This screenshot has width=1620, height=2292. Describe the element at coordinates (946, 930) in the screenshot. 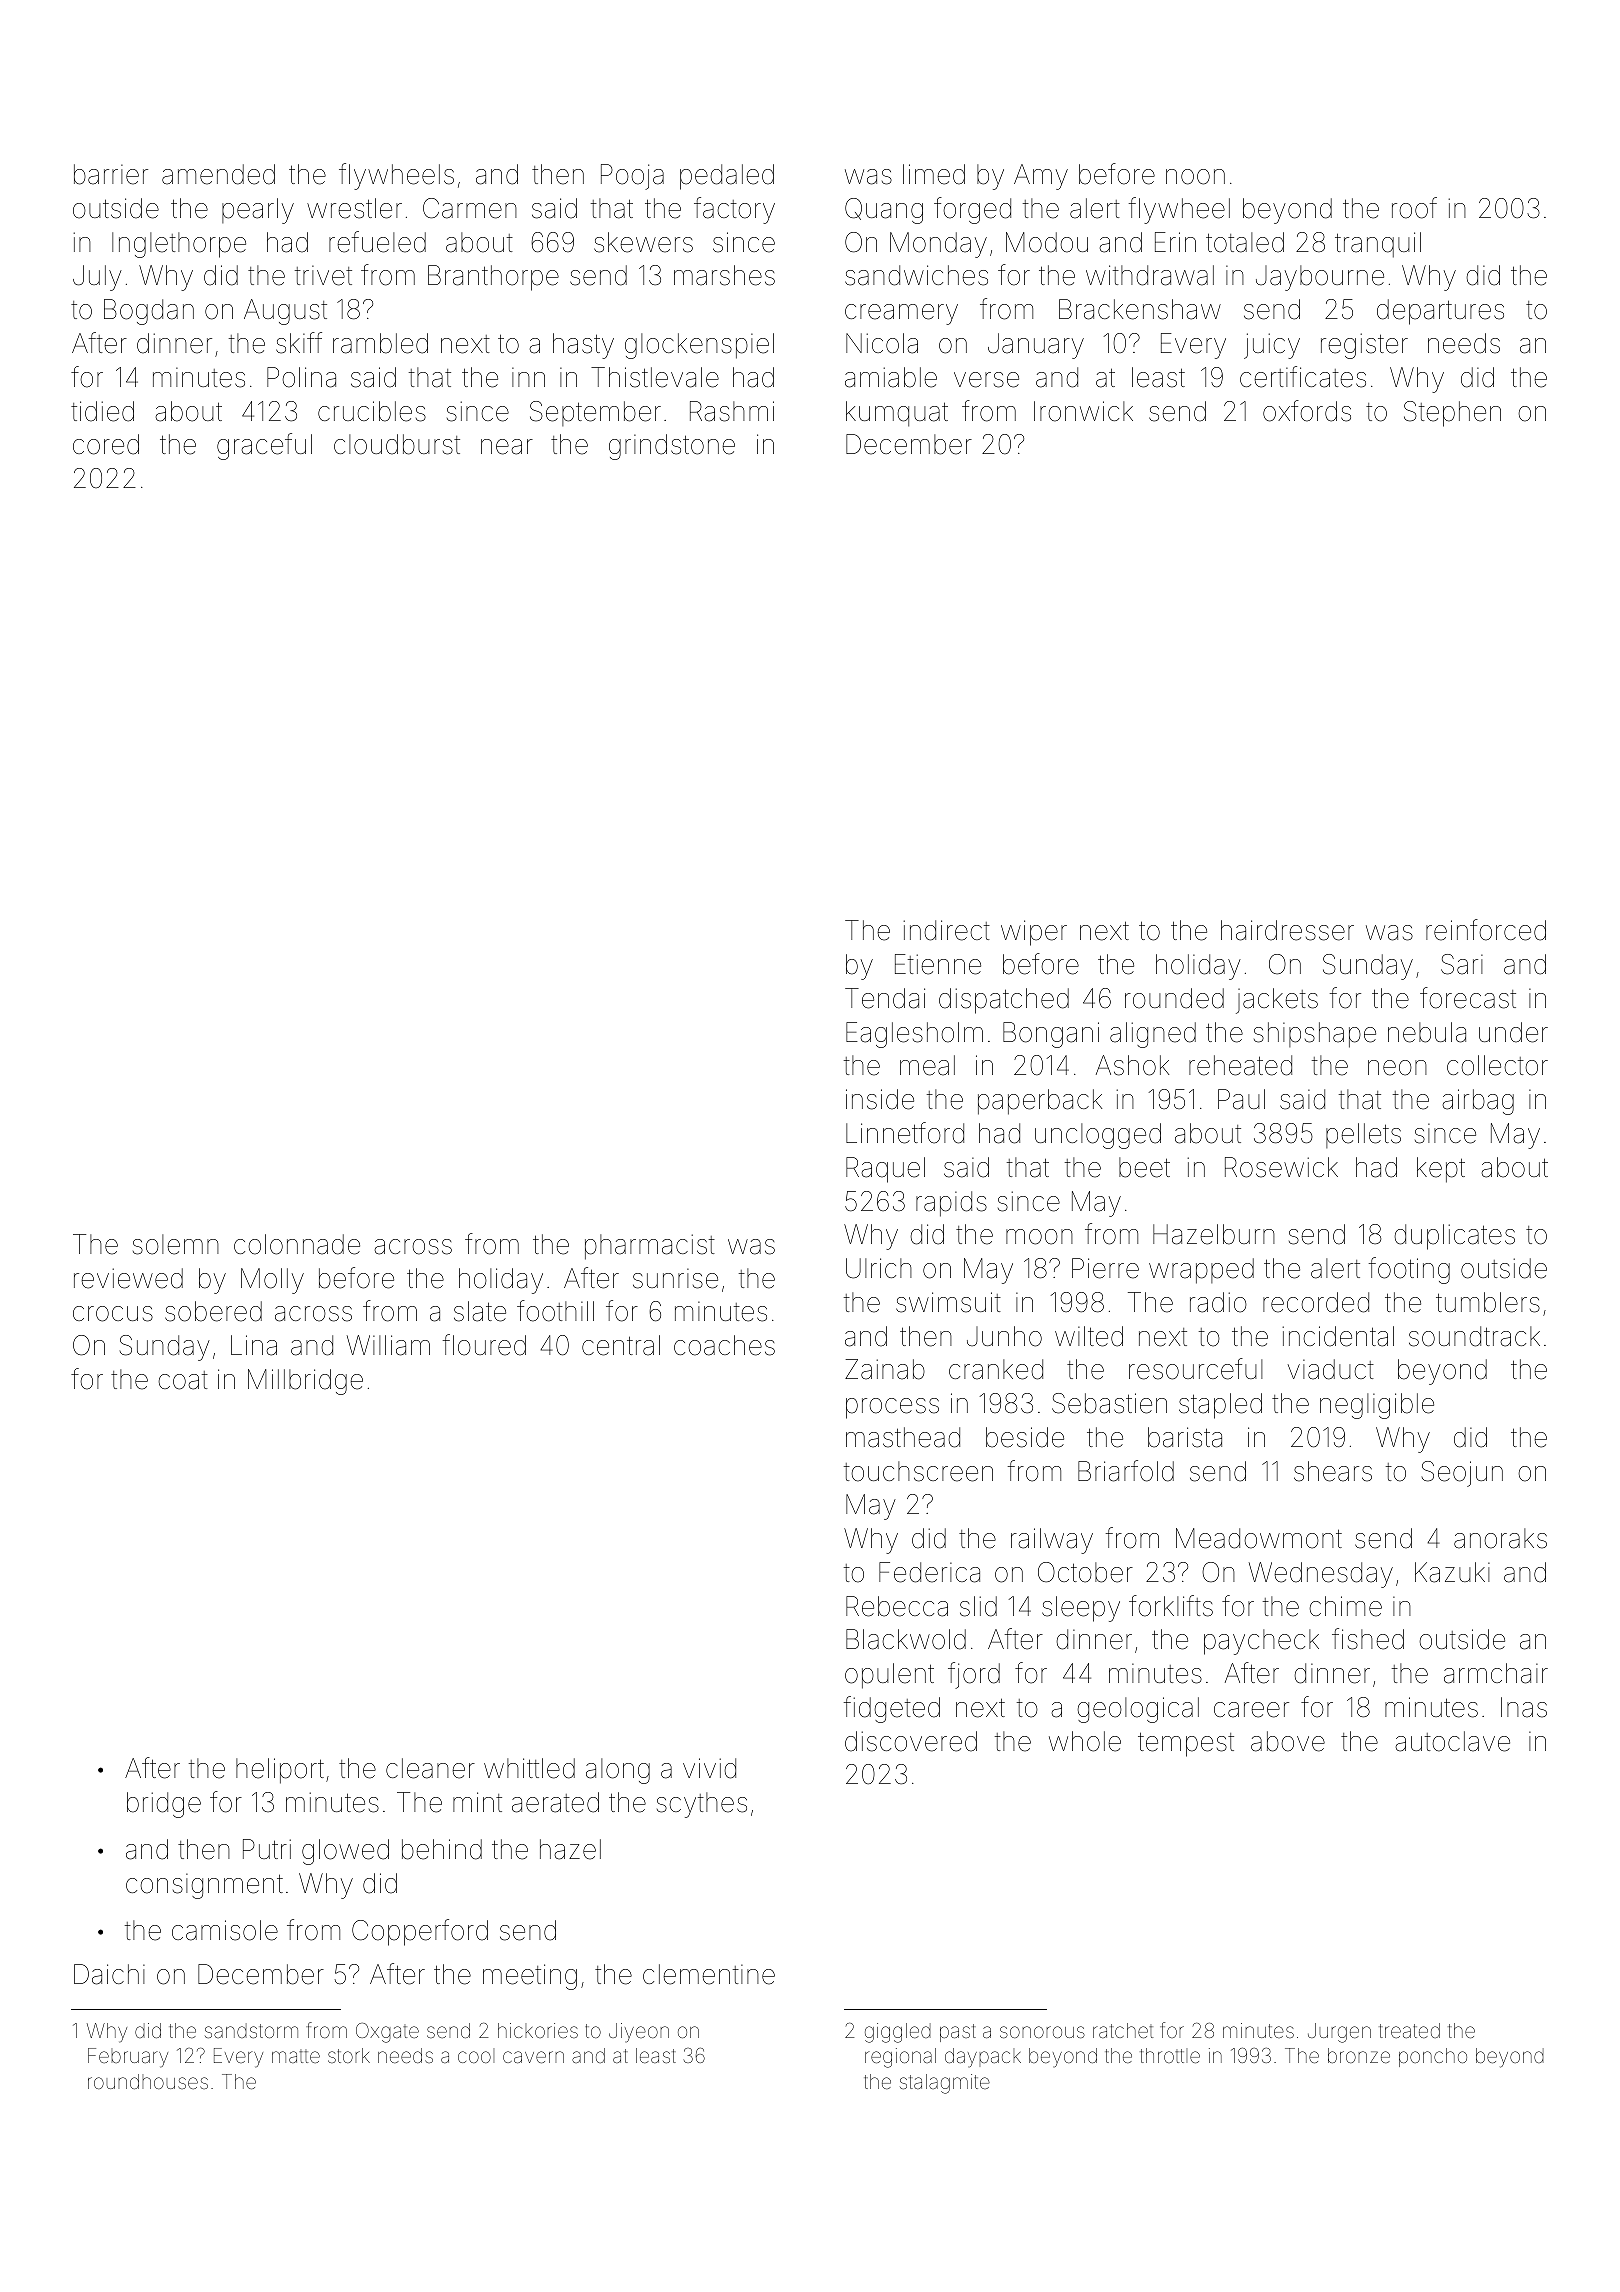

I see `indirect` at that location.
